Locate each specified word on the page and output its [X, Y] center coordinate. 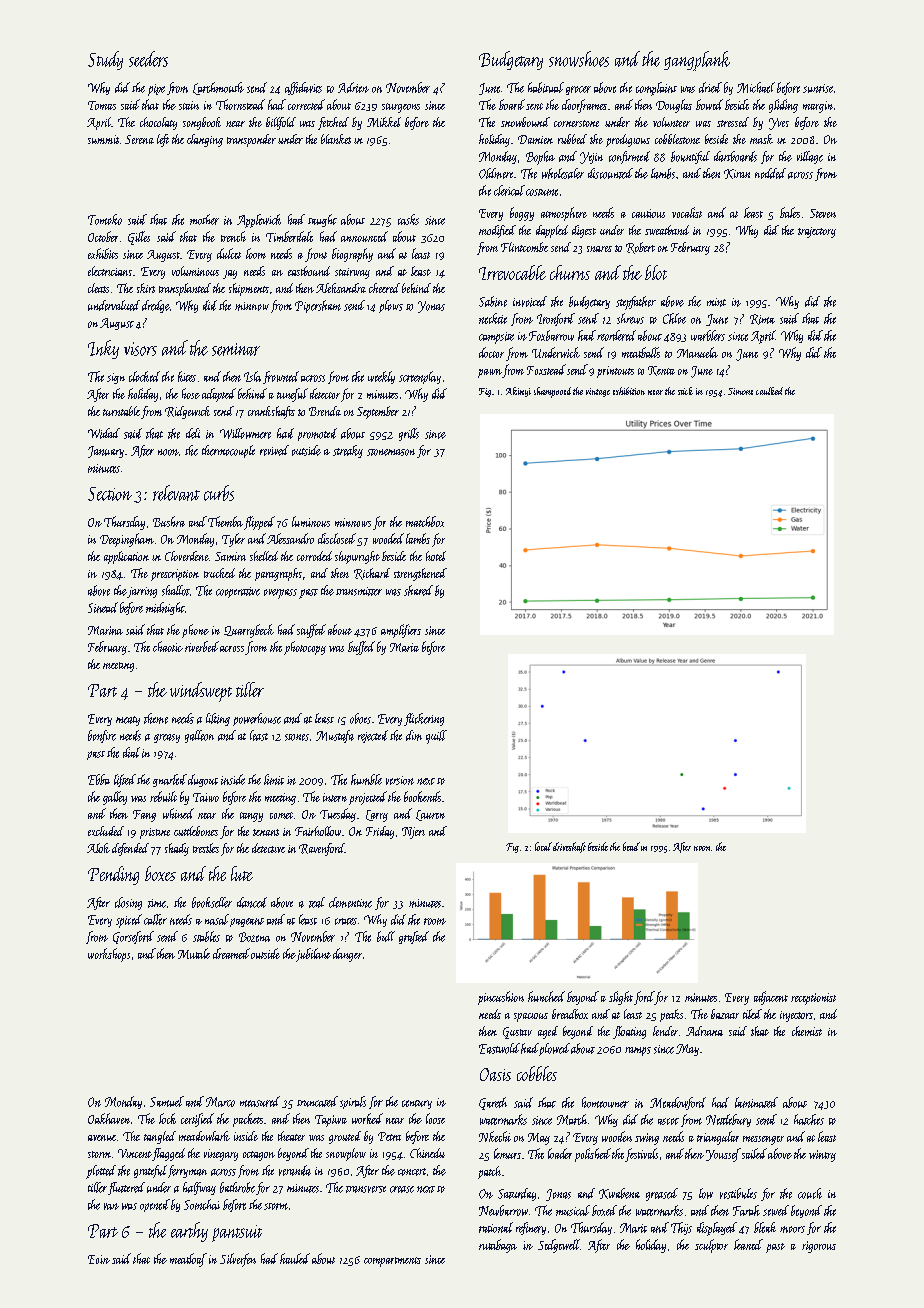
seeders [148, 59]
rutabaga [498, 1246]
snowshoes [579, 59]
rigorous [819, 1247]
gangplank [697, 61]
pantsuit [237, 1233]
